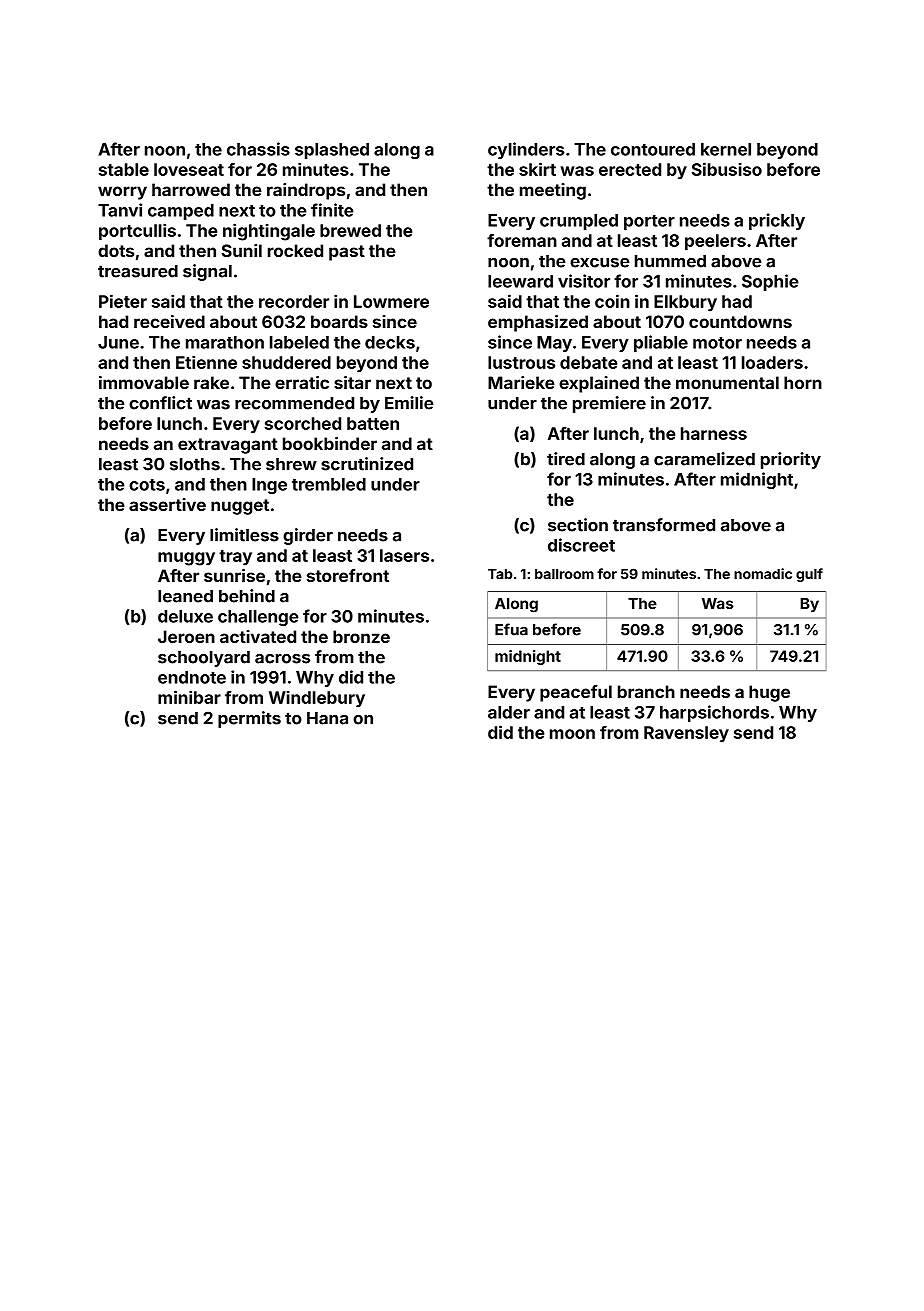  What do you see at coordinates (566, 459) in the screenshot?
I see `tired` at bounding box center [566, 459].
